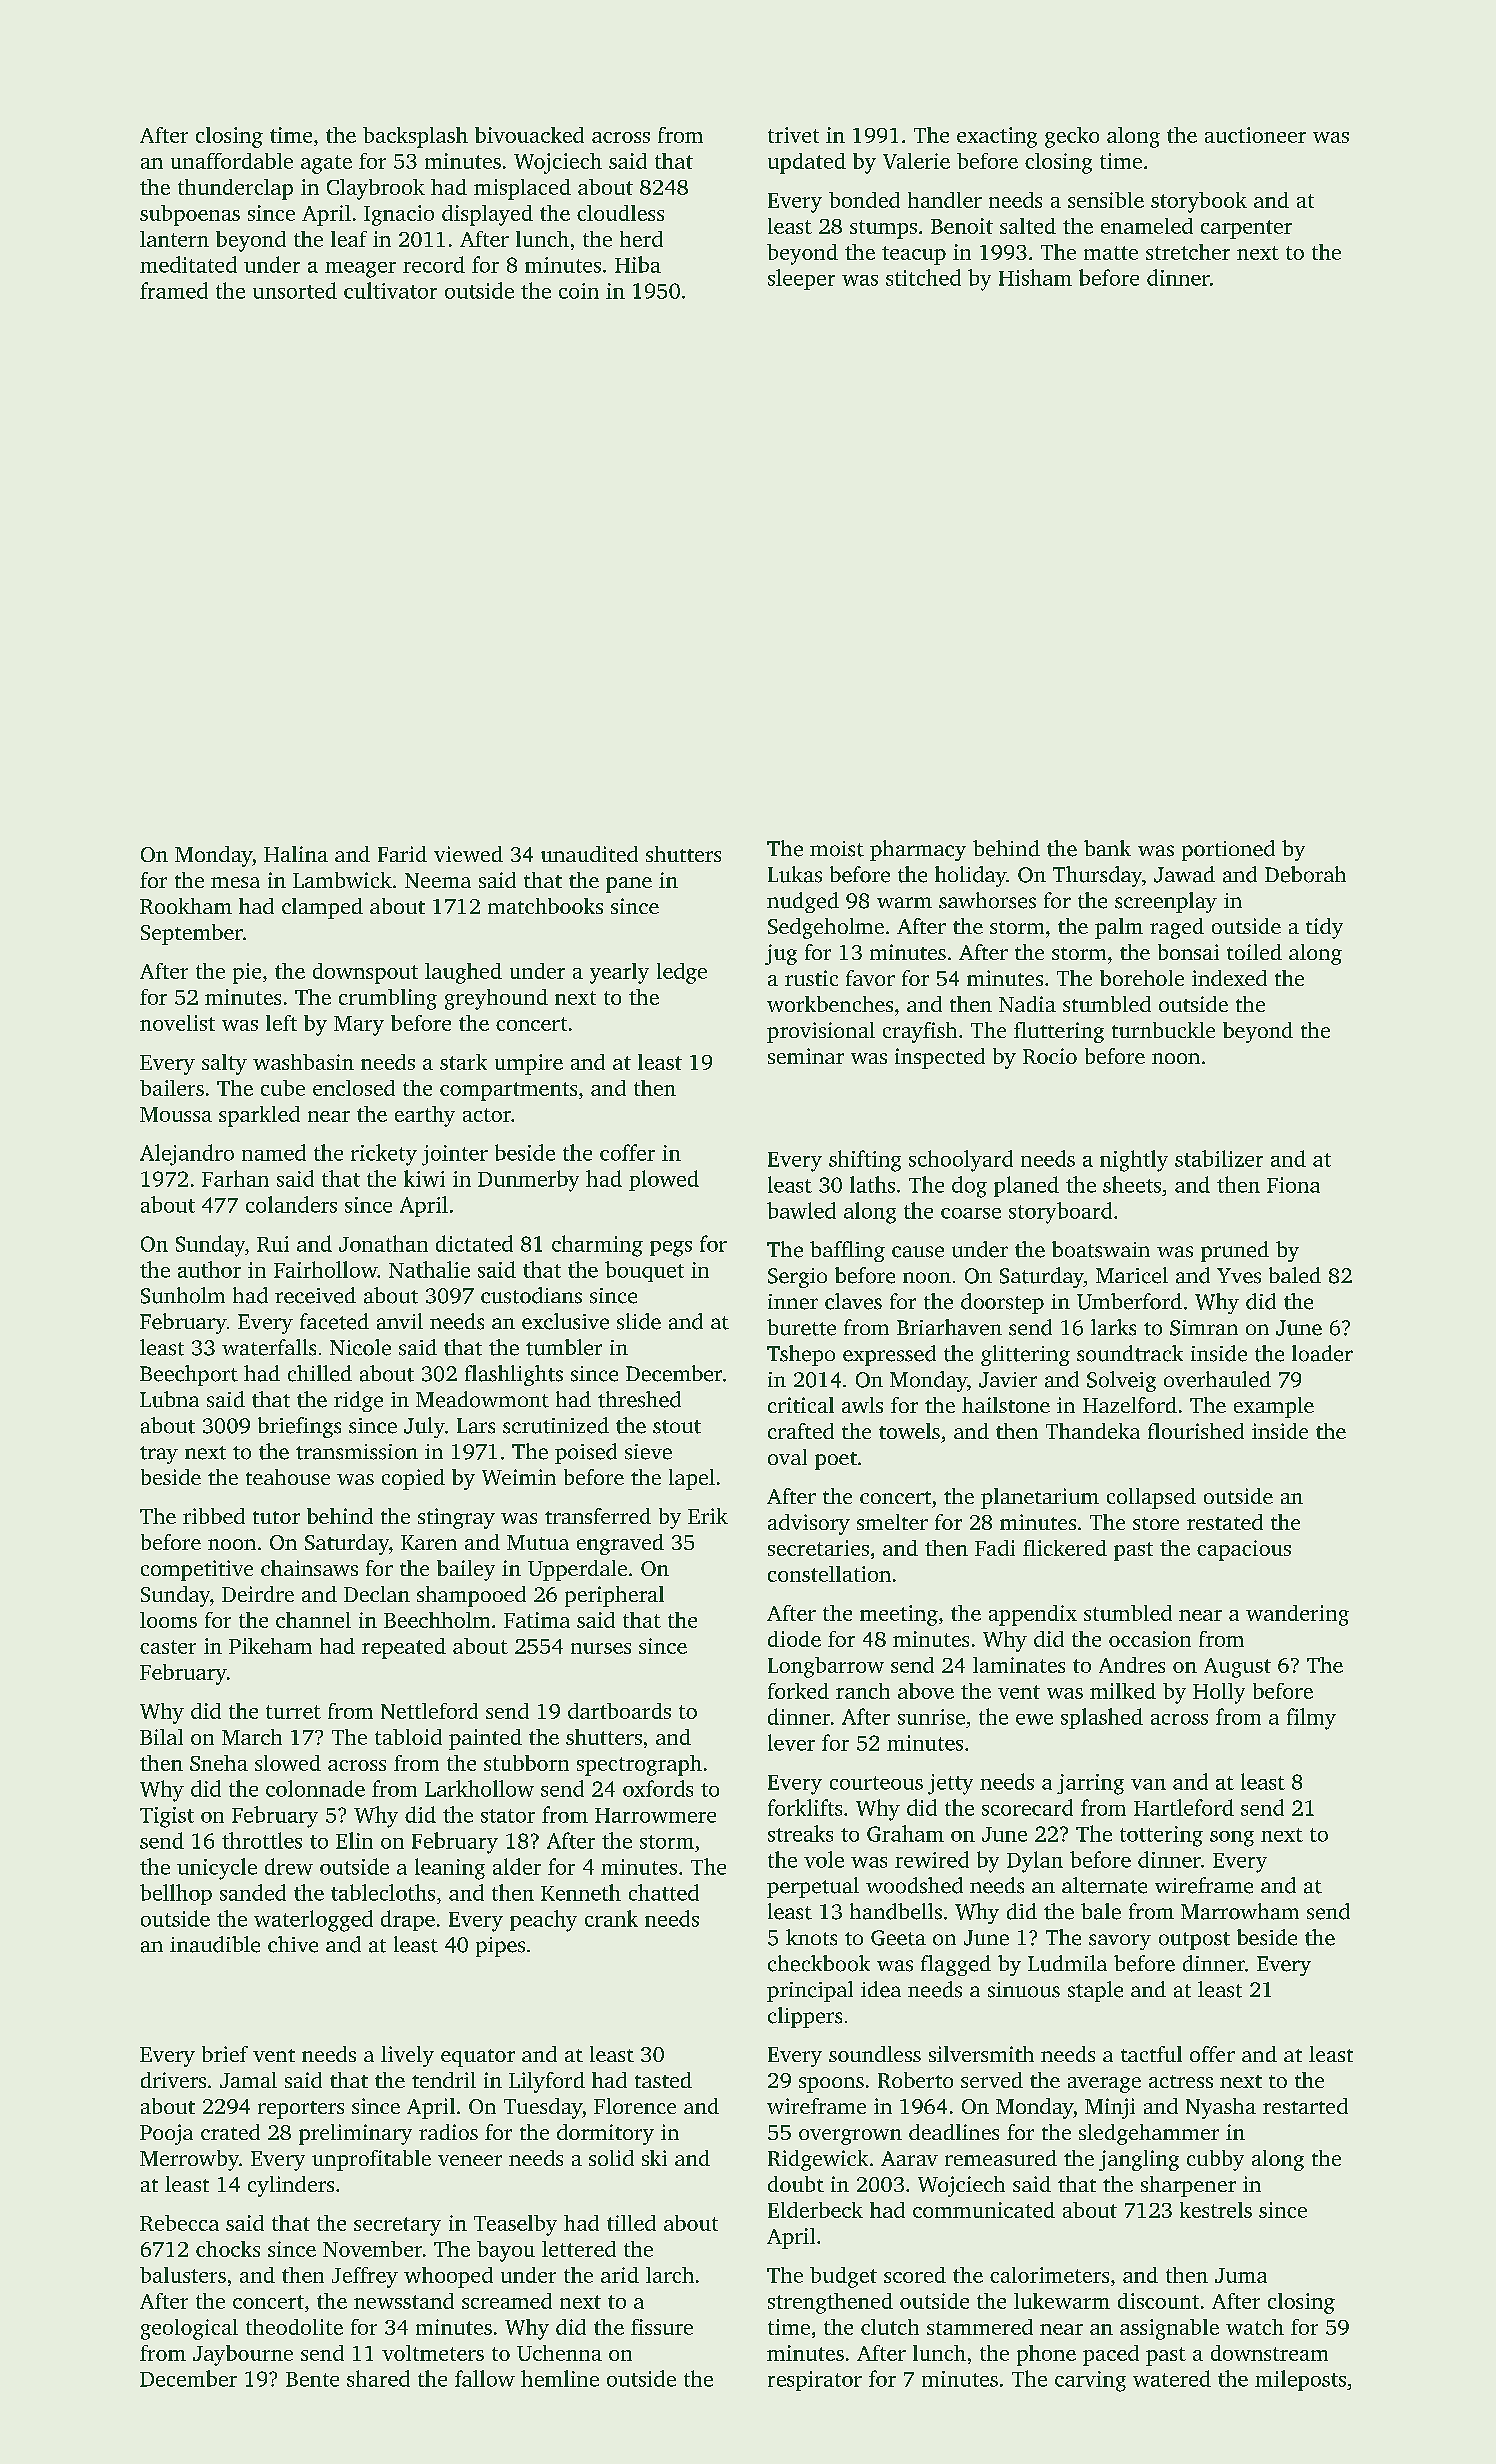 This image has width=1496, height=2464. Describe the element at coordinates (269, 1347) in the image. I see `waterfalls` at that location.
